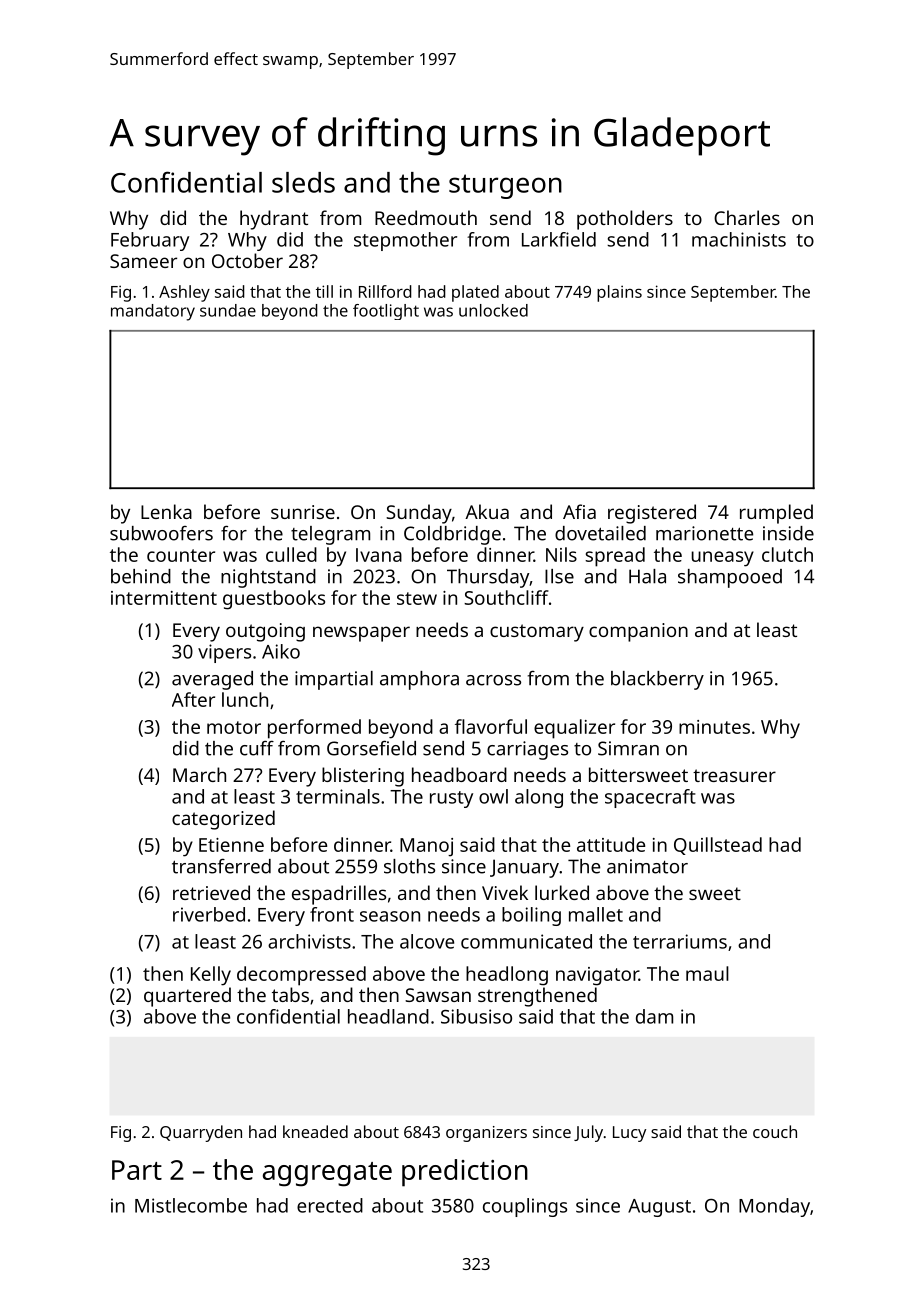 This screenshot has height=1314, width=924. What do you see at coordinates (787, 554) in the screenshot?
I see `clutch` at bounding box center [787, 554].
